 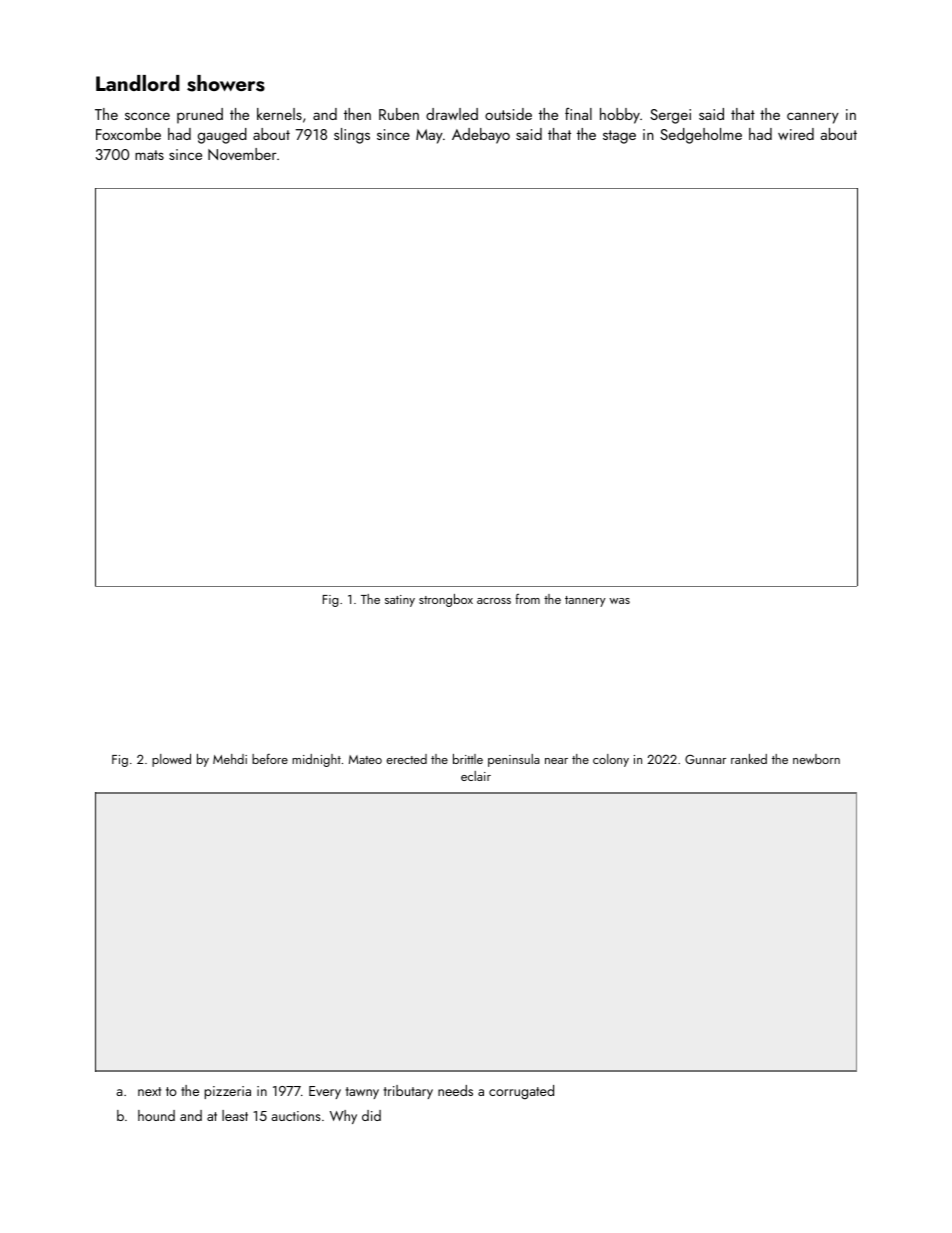 What do you see at coordinates (578, 114) in the page?
I see `final` at bounding box center [578, 114].
